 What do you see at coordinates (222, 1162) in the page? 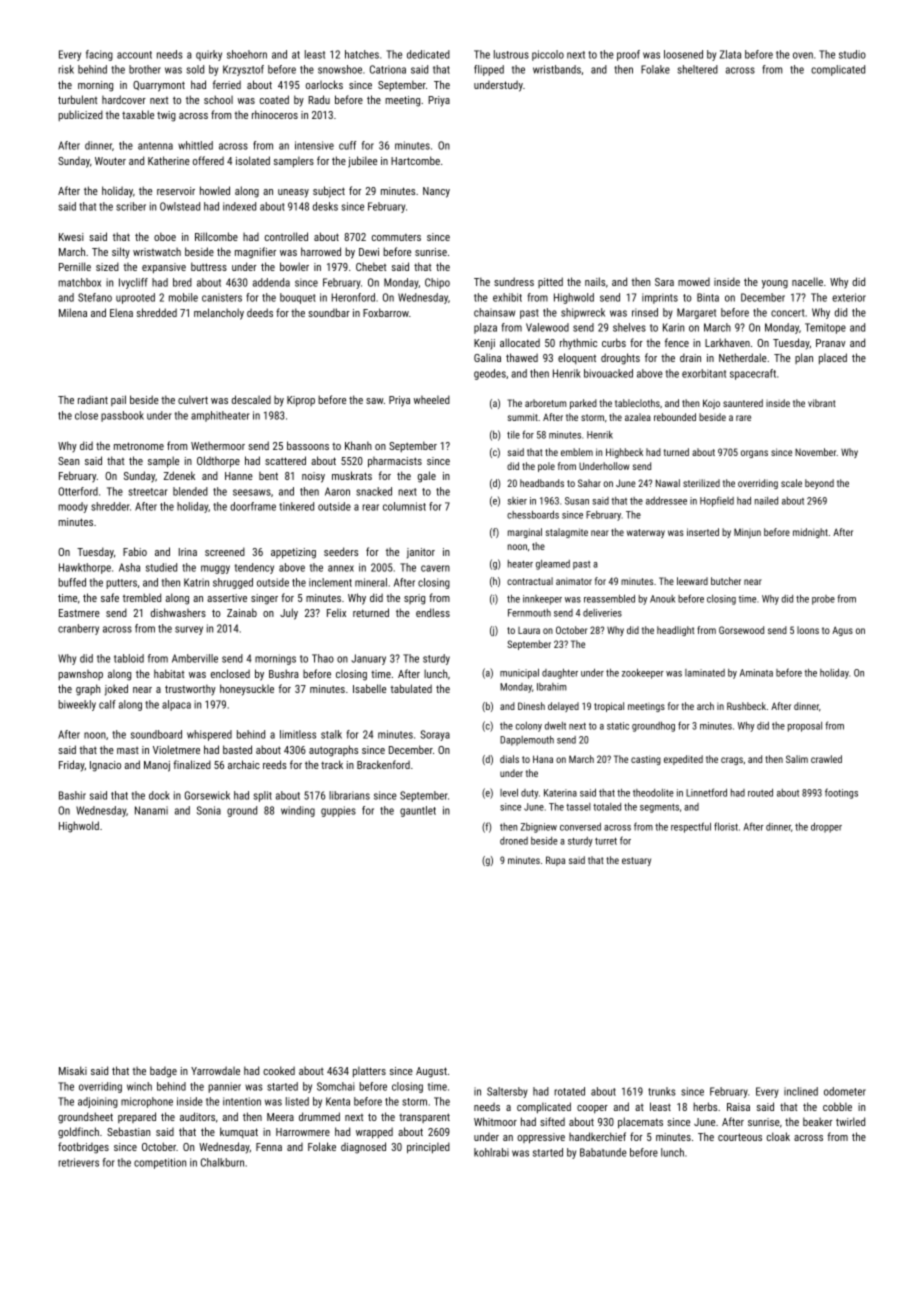
I see `Chalkburn` at bounding box center [222, 1162].
